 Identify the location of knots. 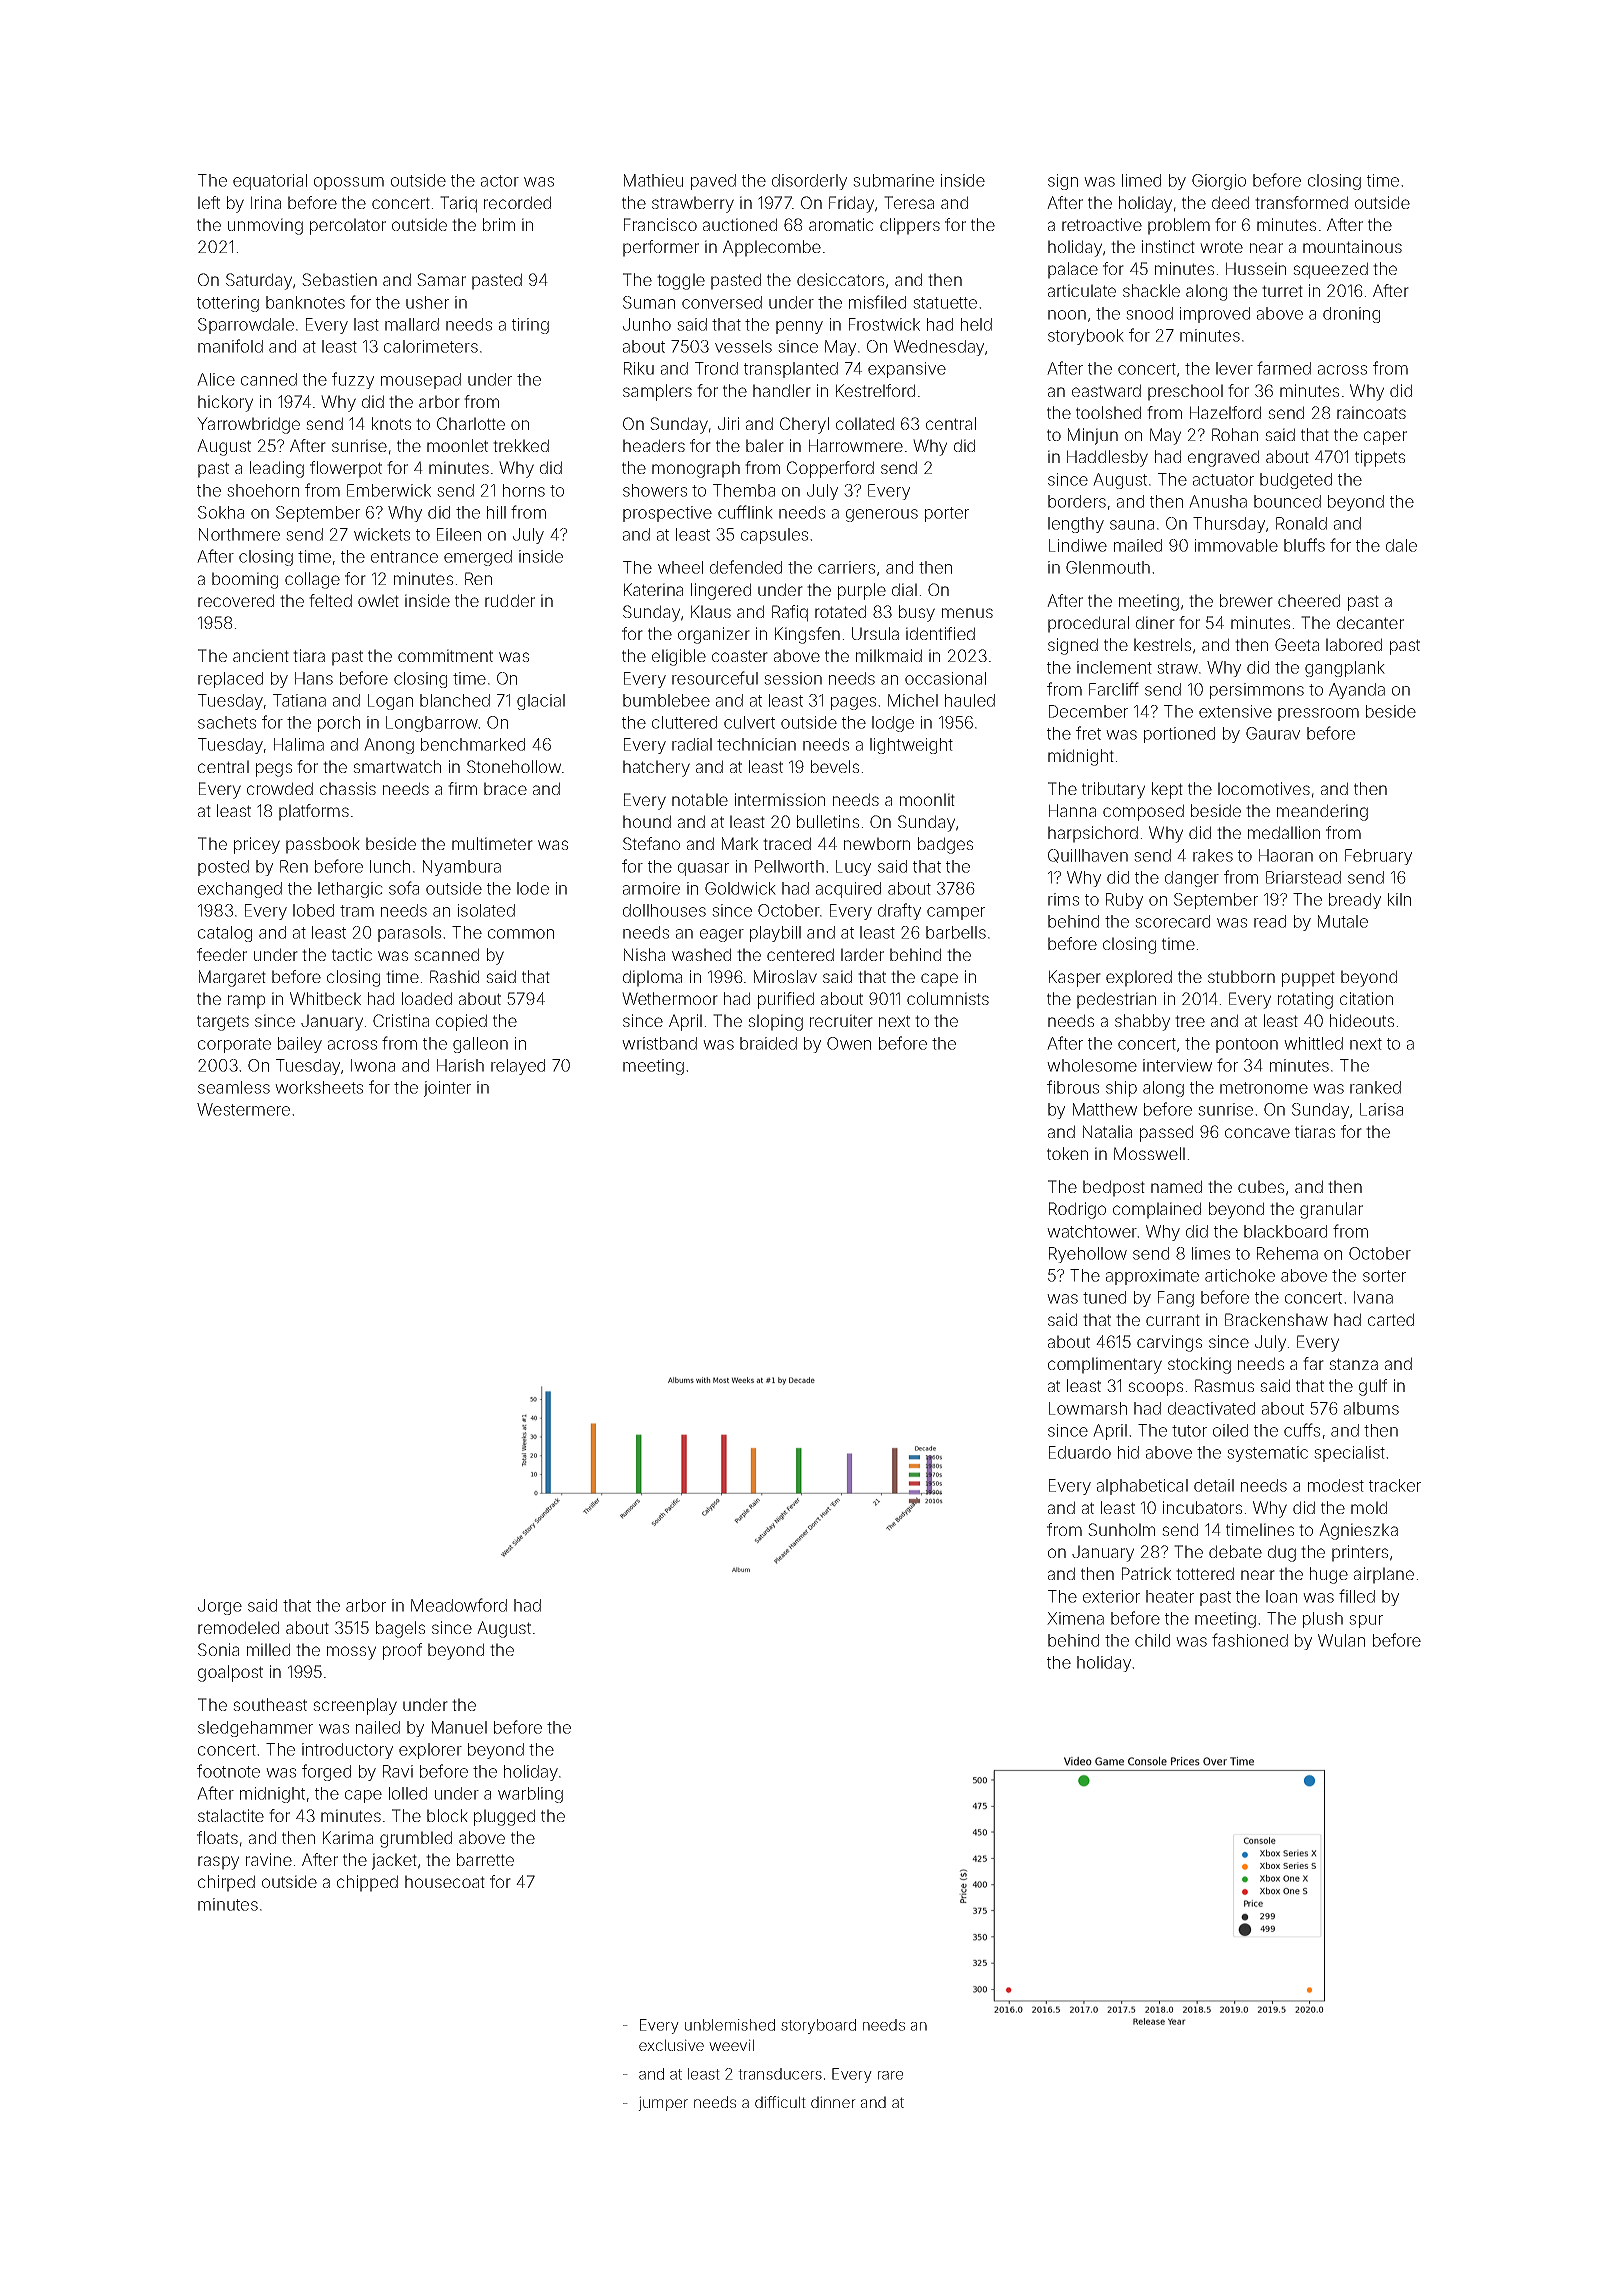
(391, 423).
